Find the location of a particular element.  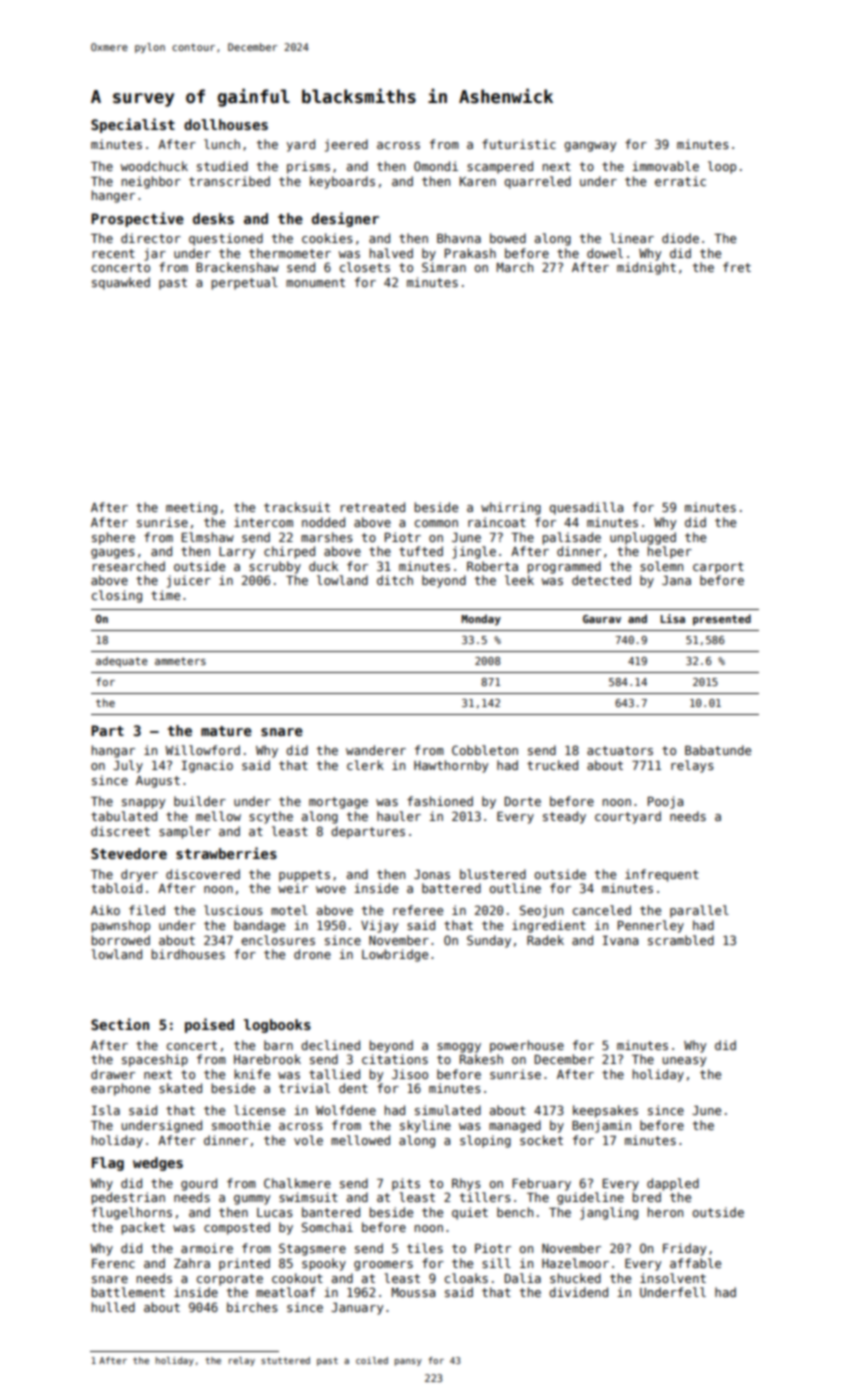

insolvent is located at coordinates (673, 1278).
